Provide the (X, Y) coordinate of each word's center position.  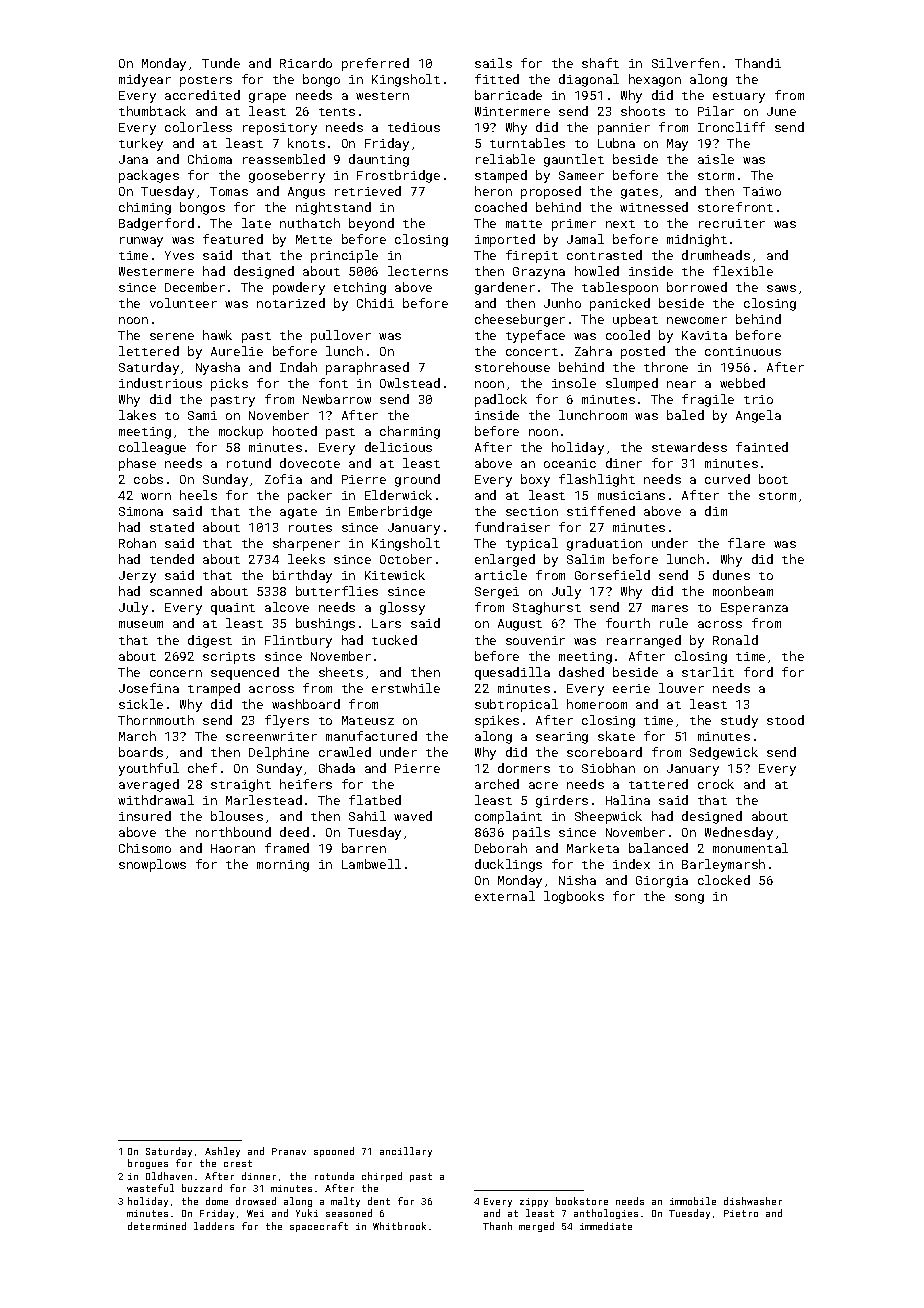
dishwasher (753, 1201)
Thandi (758, 63)
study (739, 721)
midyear (145, 80)
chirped (382, 1177)
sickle (141, 704)
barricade (508, 95)
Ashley (222, 1152)
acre (543, 785)
